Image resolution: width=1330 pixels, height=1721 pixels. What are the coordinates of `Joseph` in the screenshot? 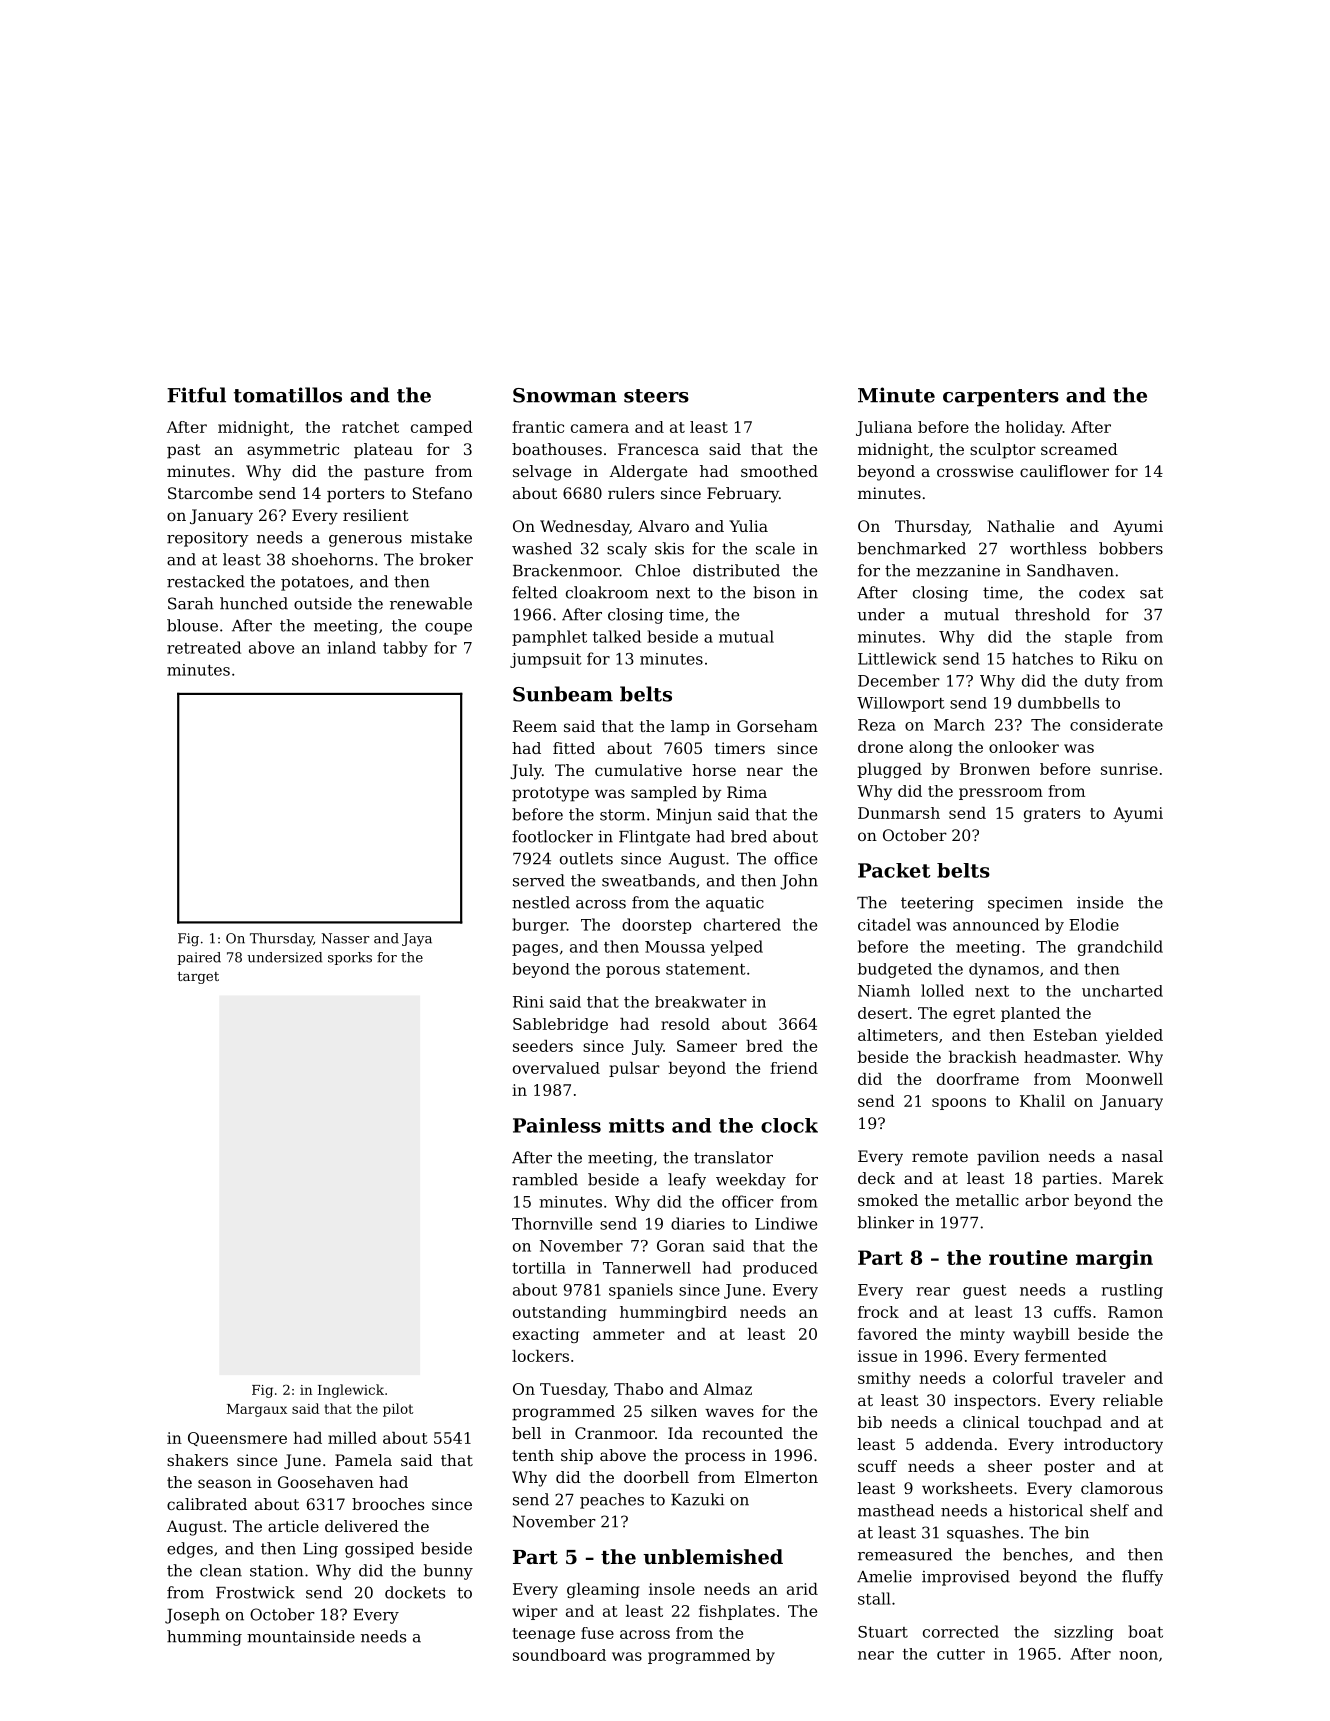 It's located at (192, 1616).
